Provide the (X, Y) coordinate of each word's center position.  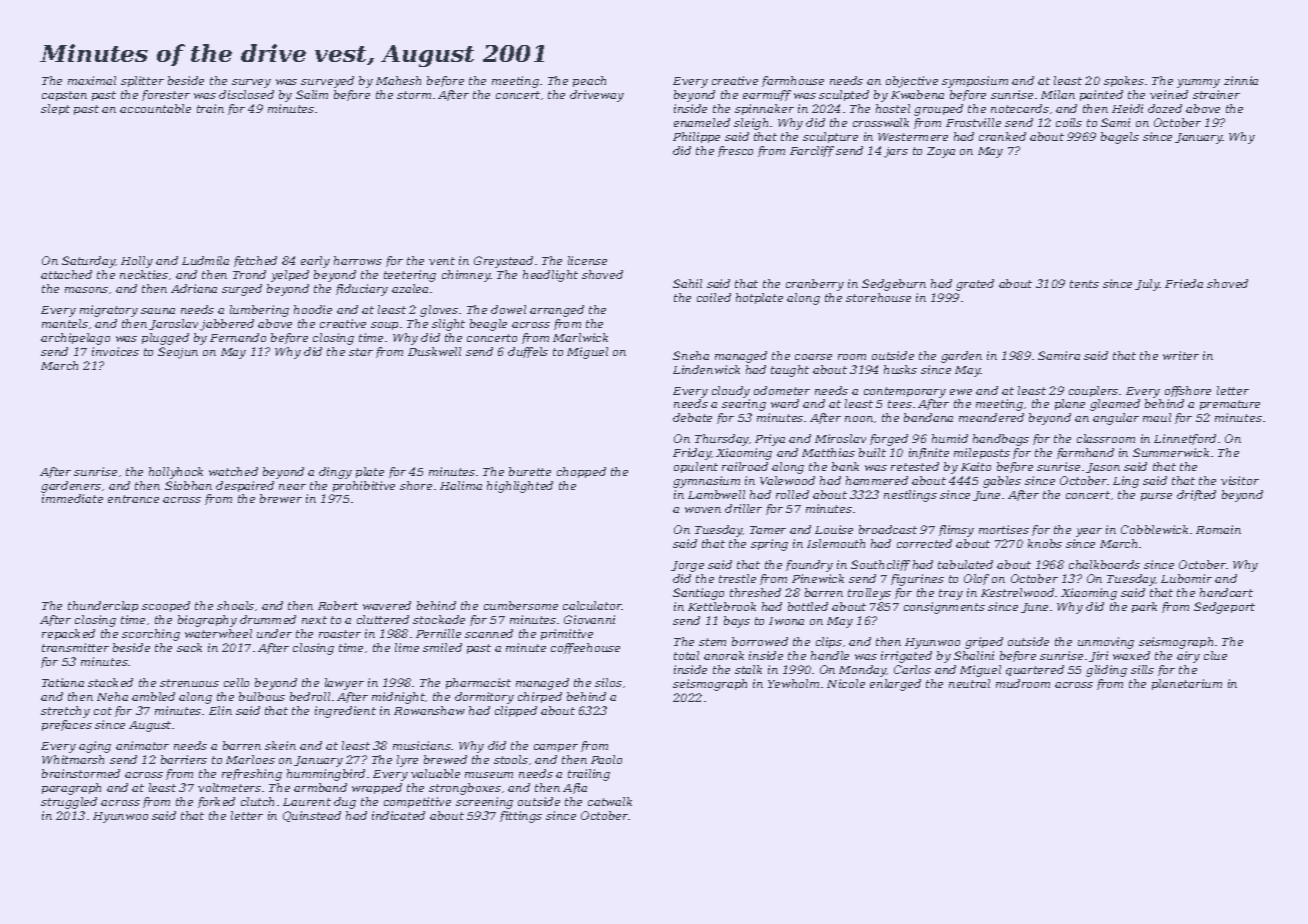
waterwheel (218, 633)
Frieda (1184, 283)
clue (1215, 655)
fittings (521, 817)
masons (86, 290)
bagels (1120, 138)
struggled (69, 803)
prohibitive (364, 486)
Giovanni (589, 619)
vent (442, 261)
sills (1142, 669)
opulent (696, 467)
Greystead (503, 262)
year (1089, 532)
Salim (312, 94)
